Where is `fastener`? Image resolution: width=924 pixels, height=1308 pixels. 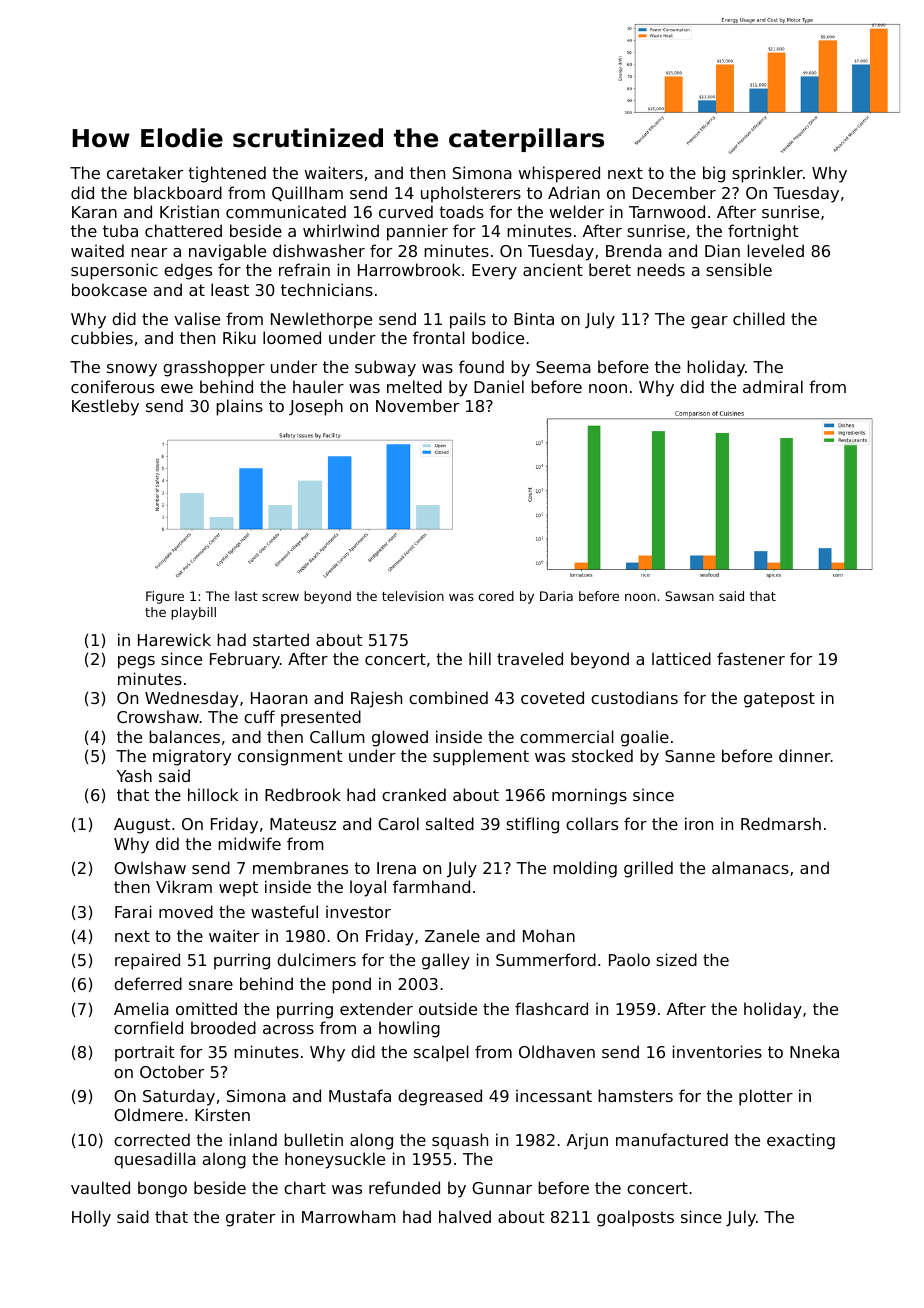
fastener is located at coordinates (751, 658).
